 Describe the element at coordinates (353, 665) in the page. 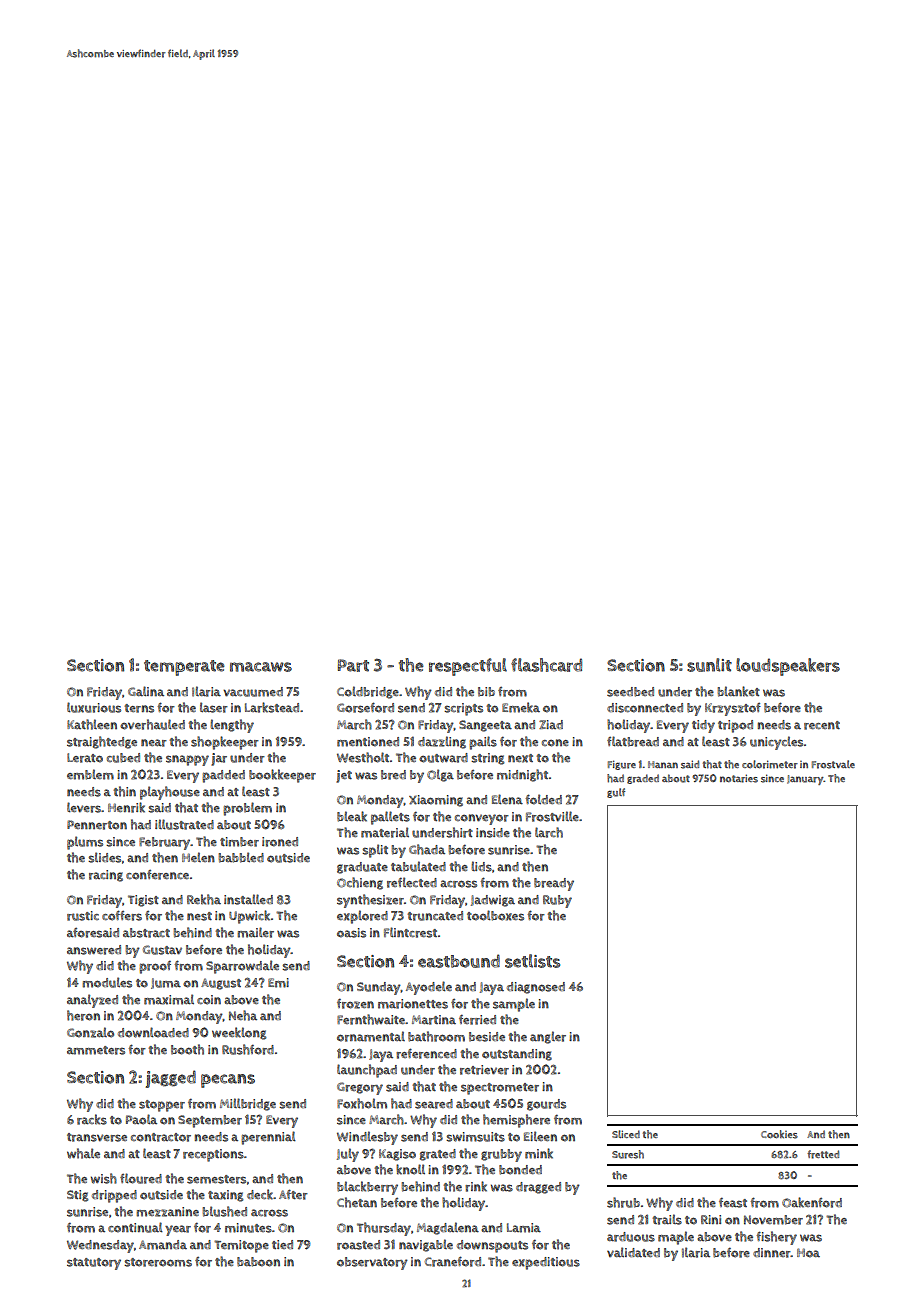

I see `Part` at that location.
